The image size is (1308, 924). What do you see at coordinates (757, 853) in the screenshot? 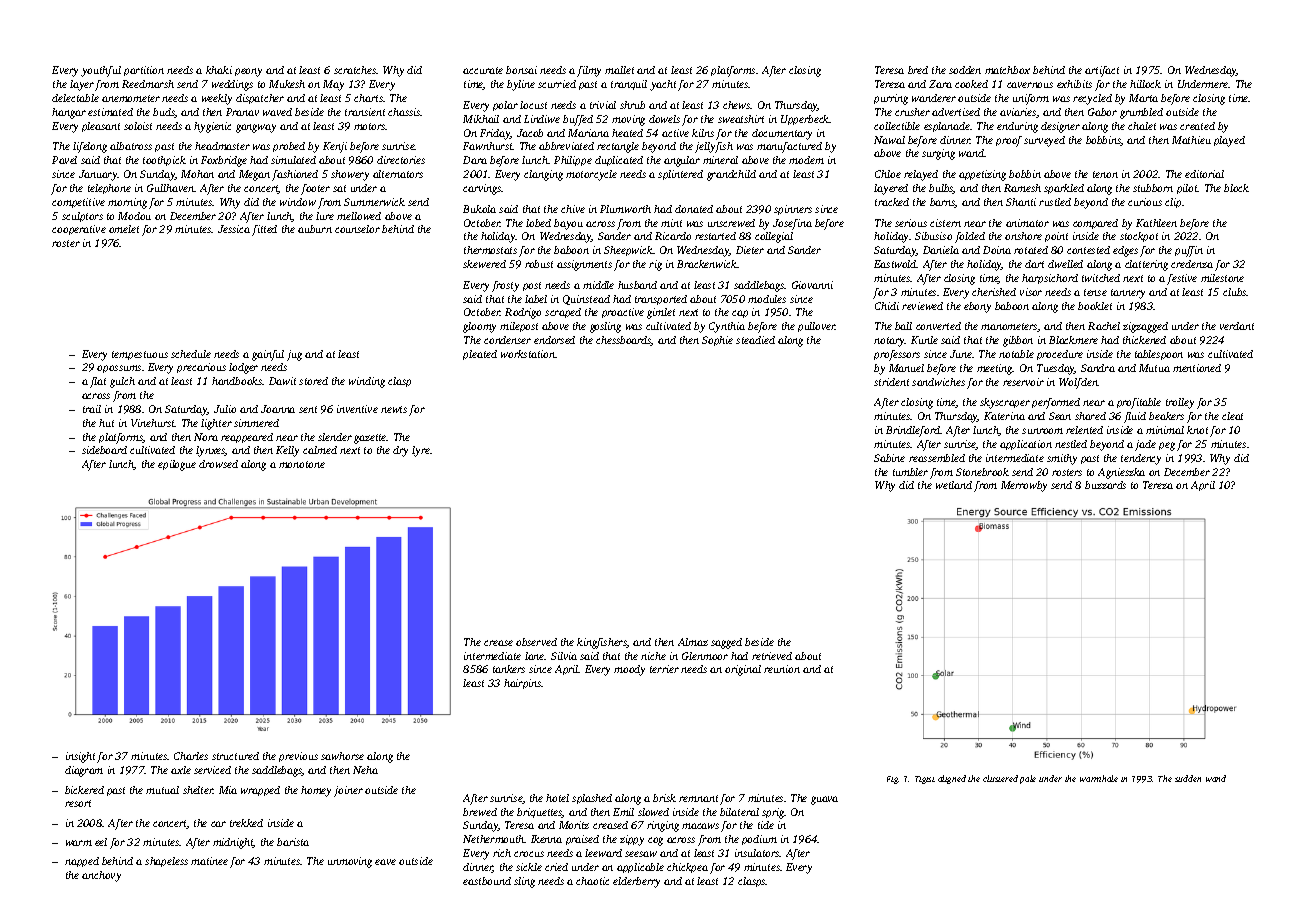
I see `insulators` at bounding box center [757, 853].
